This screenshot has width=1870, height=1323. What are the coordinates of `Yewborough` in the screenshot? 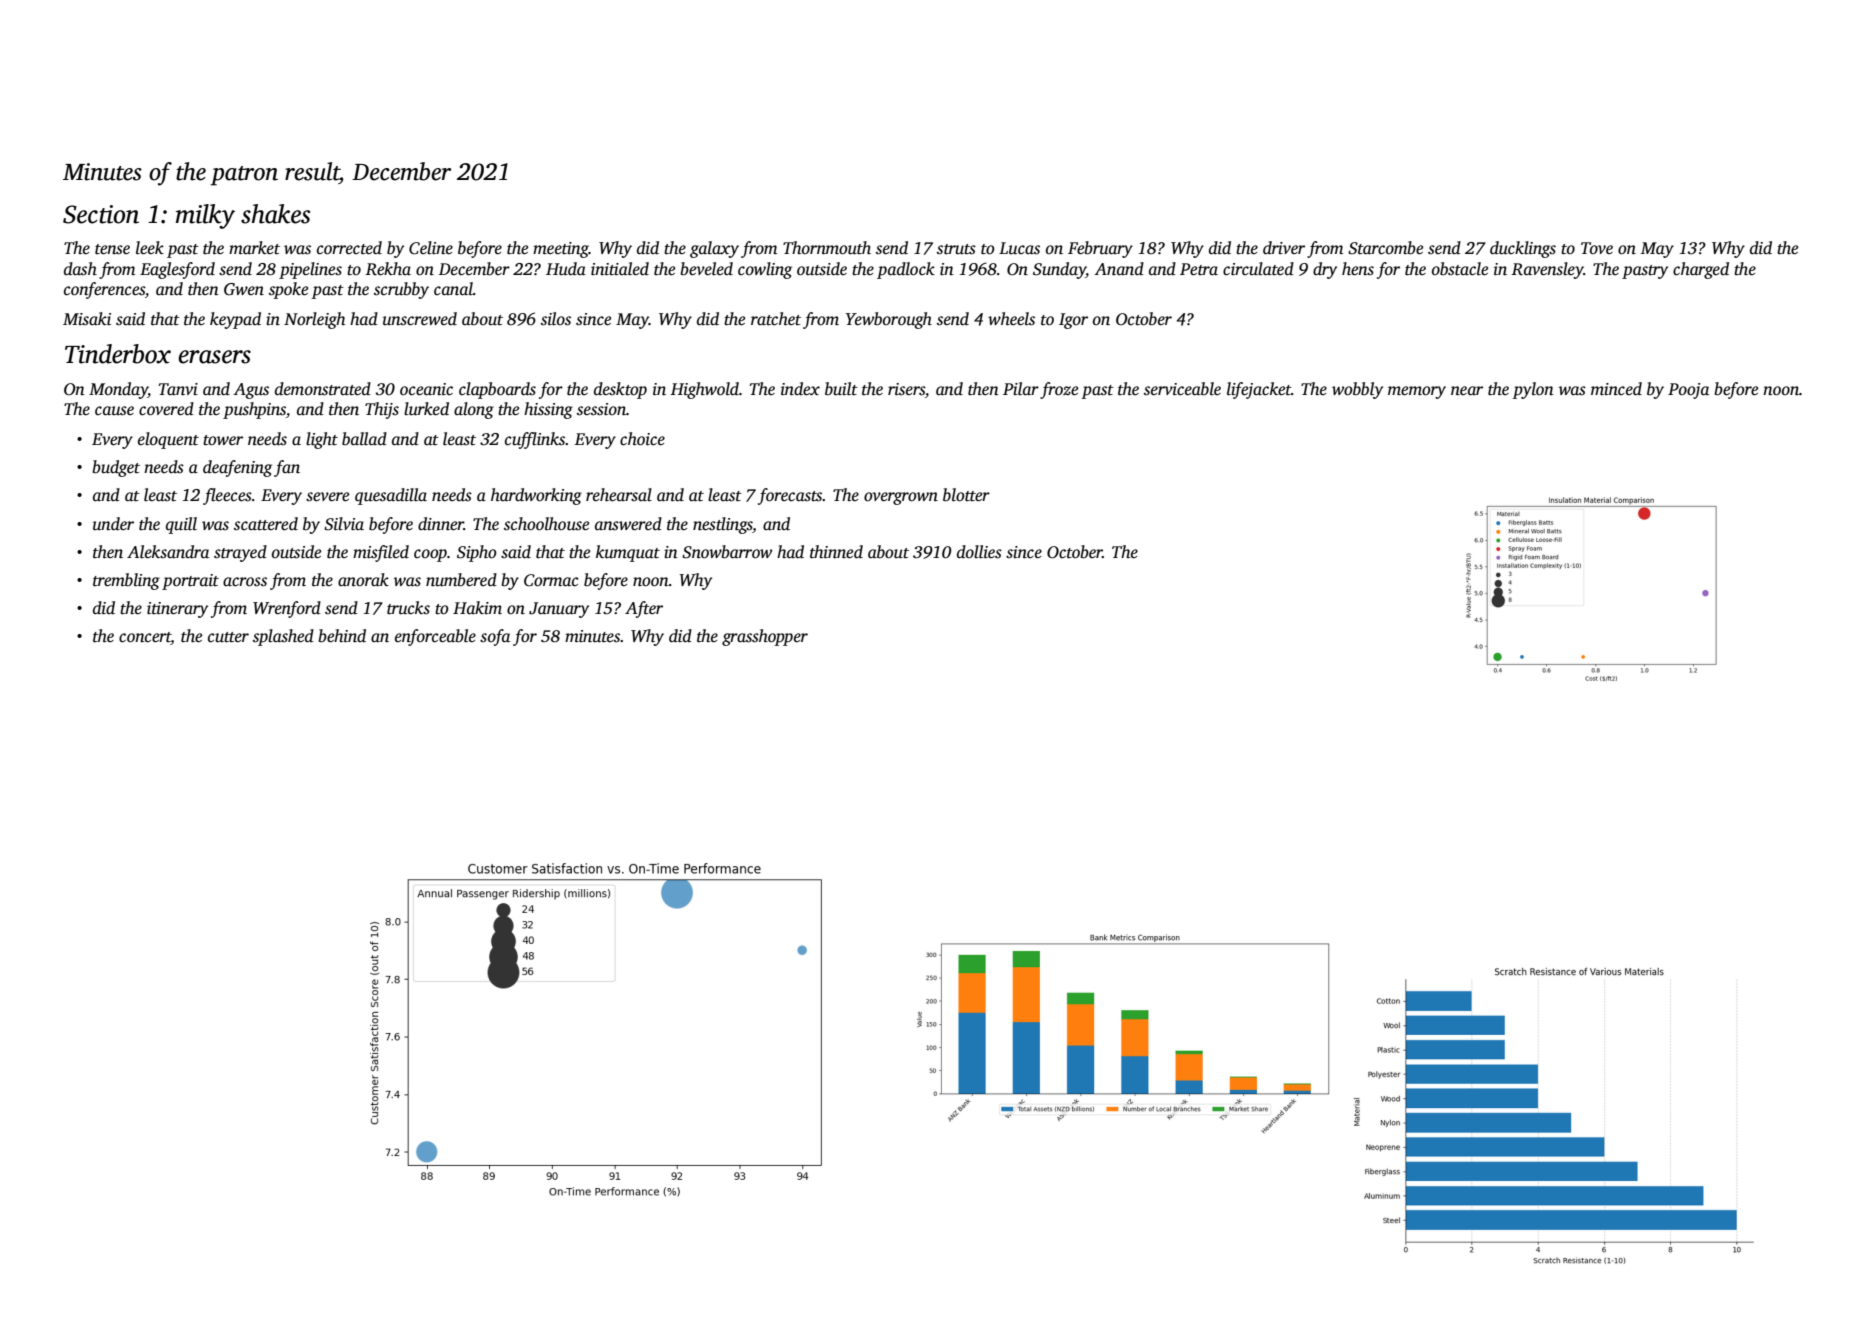 It's located at (889, 320).
